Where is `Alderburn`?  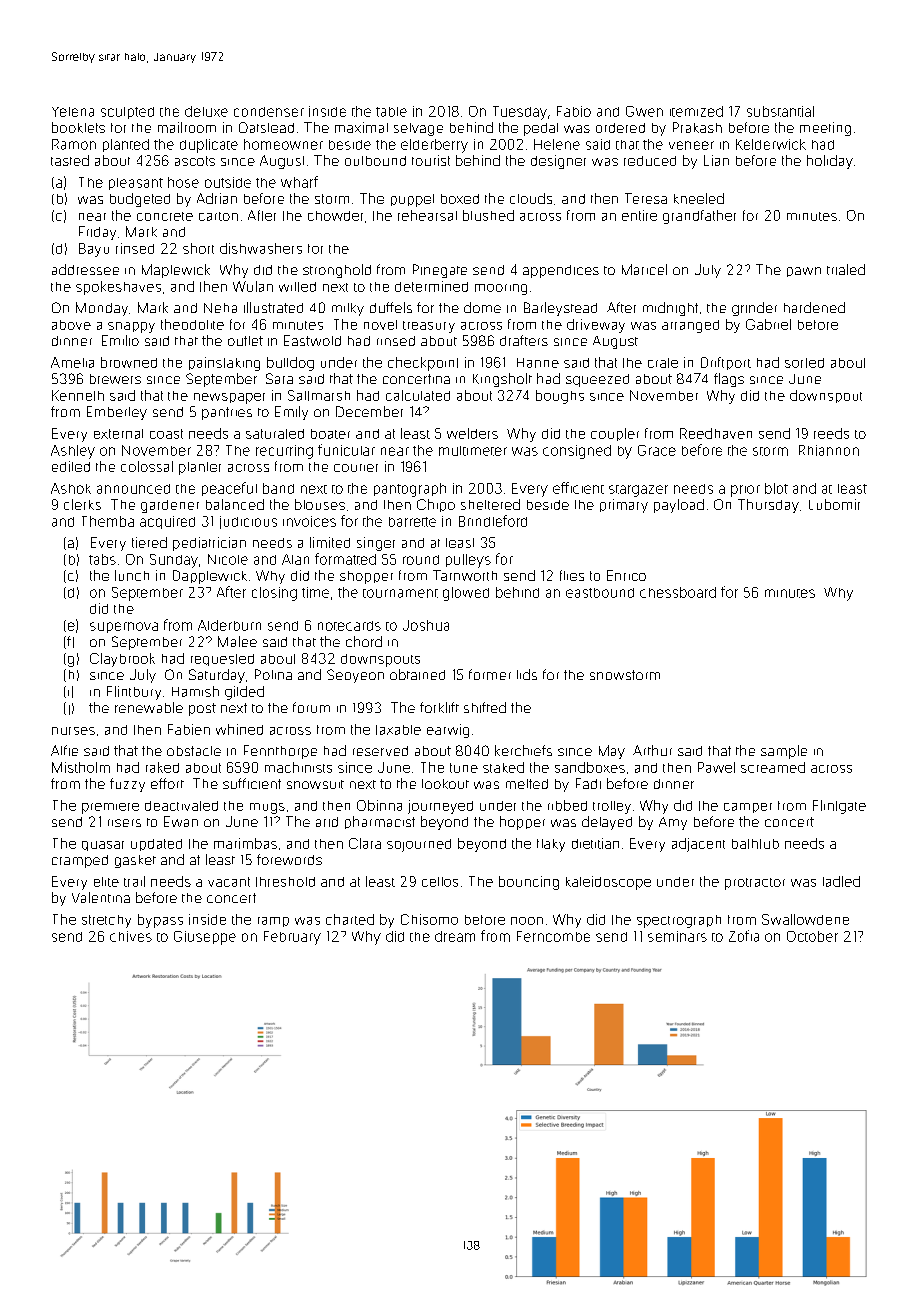
Alderburn is located at coordinates (229, 625).
